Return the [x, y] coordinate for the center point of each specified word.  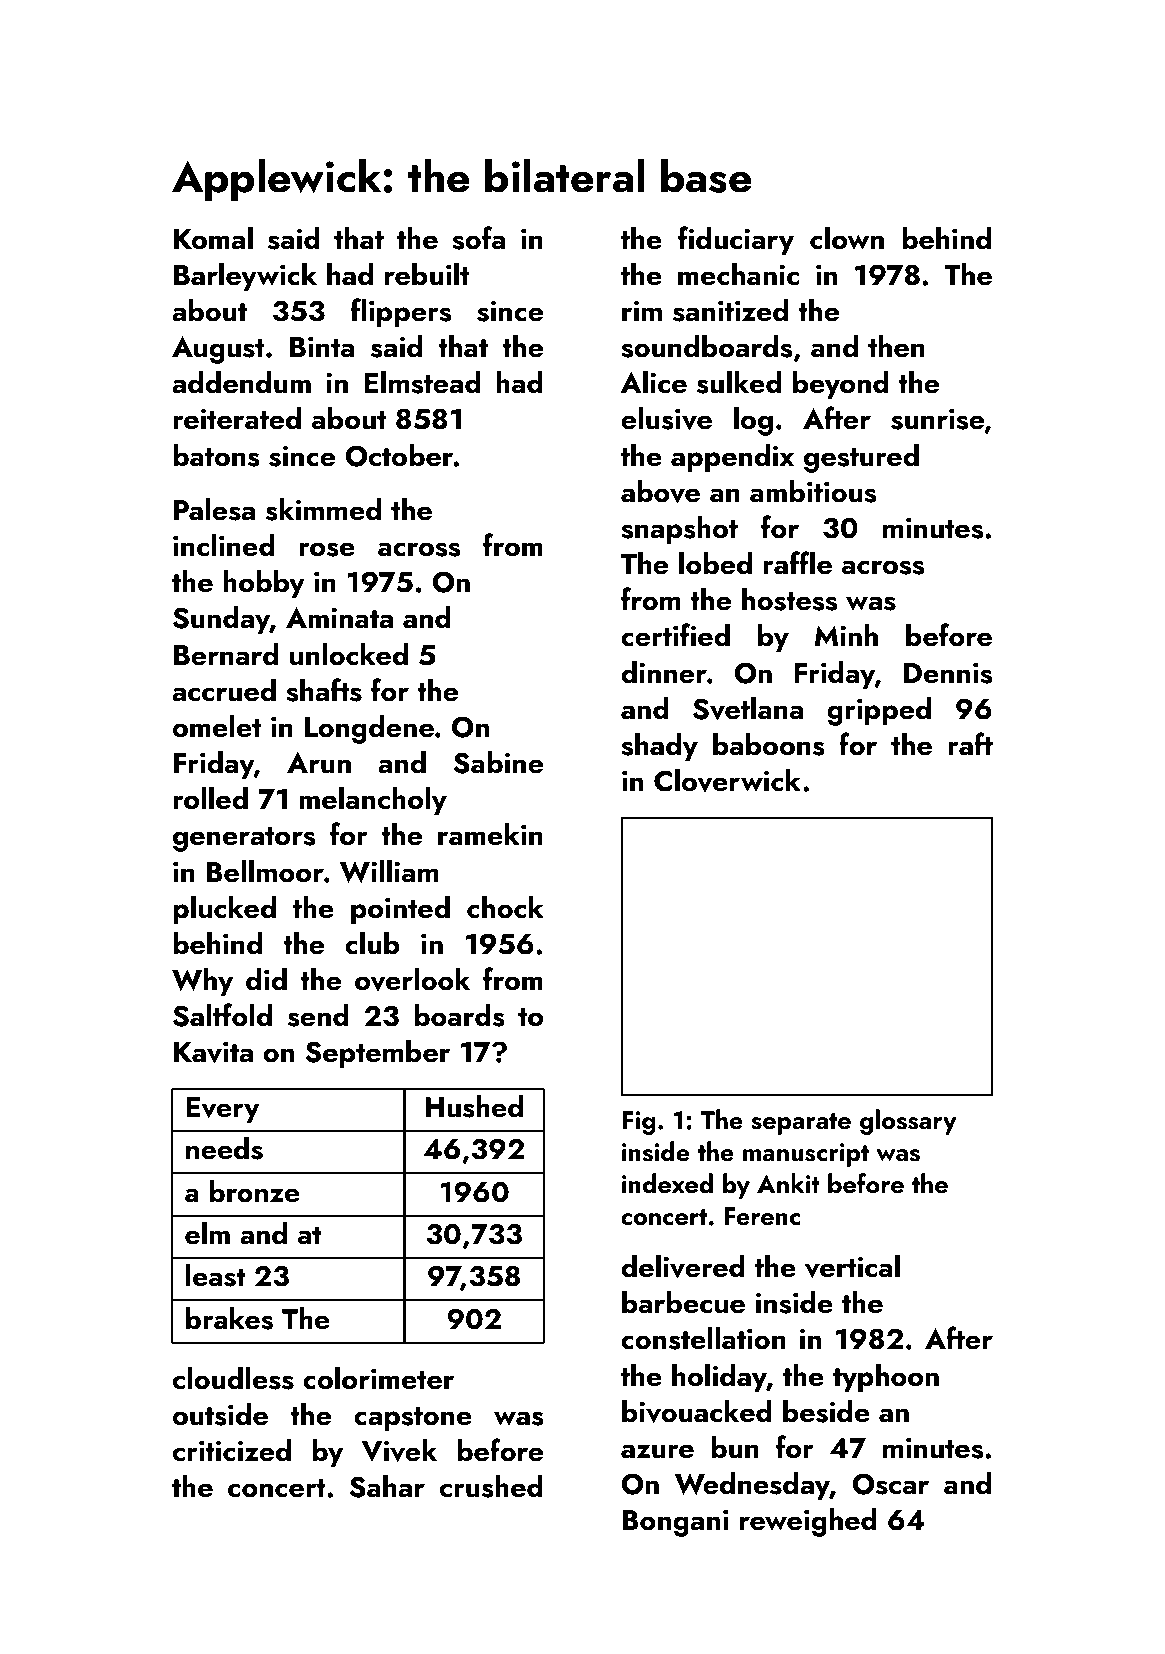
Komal [213, 238]
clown [847, 238]
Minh [846, 635]
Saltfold [222, 1015]
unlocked [349, 654]
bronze [254, 1191]
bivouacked [697, 1411]
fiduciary [736, 241]
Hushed [474, 1106]
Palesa [214, 509]
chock [505, 907]
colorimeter [378, 1378]
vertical [852, 1266]
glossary [908, 1122]
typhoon [886, 1378]
